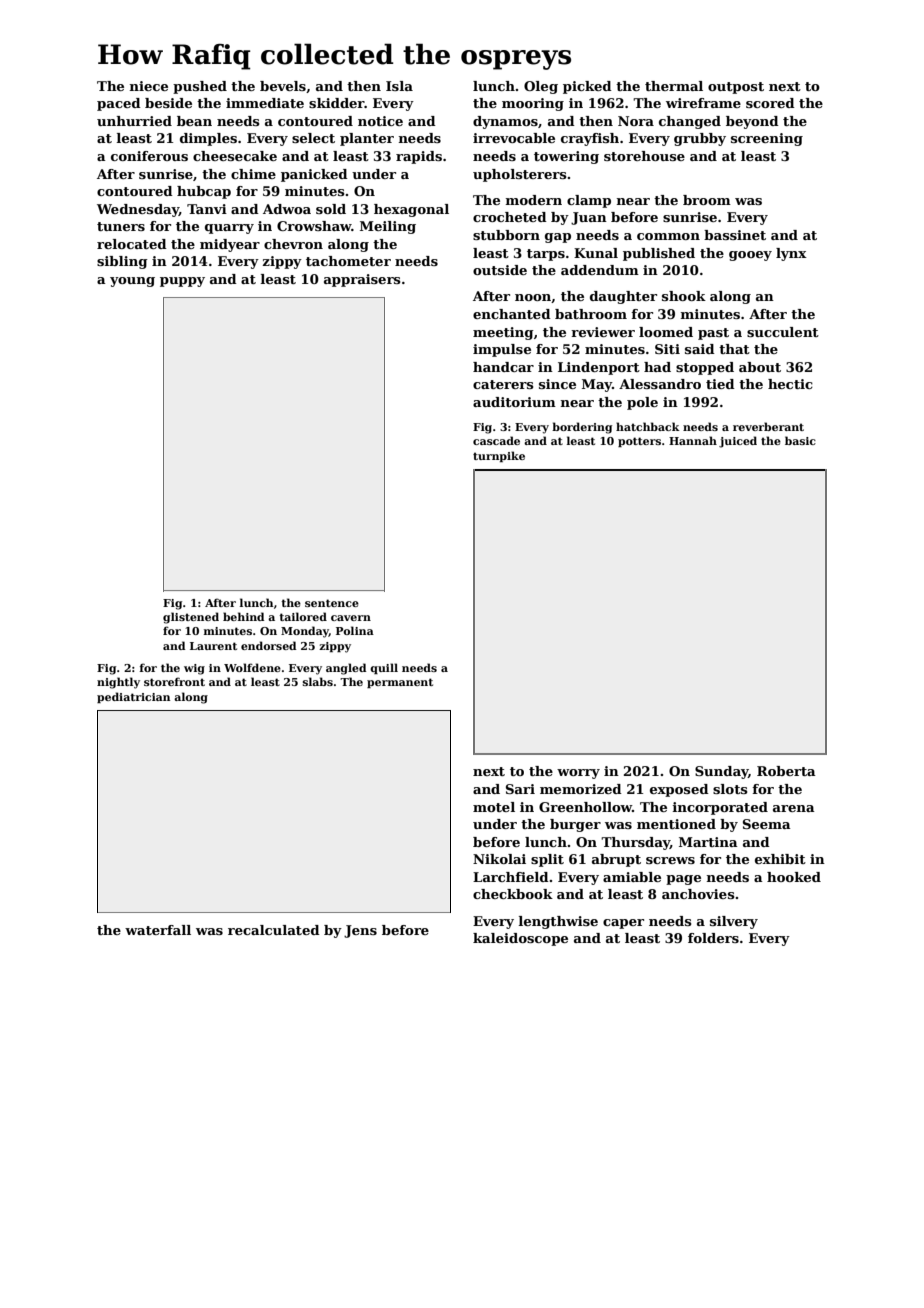 Image resolution: width=924 pixels, height=1308 pixels. I want to click on common, so click(668, 236).
